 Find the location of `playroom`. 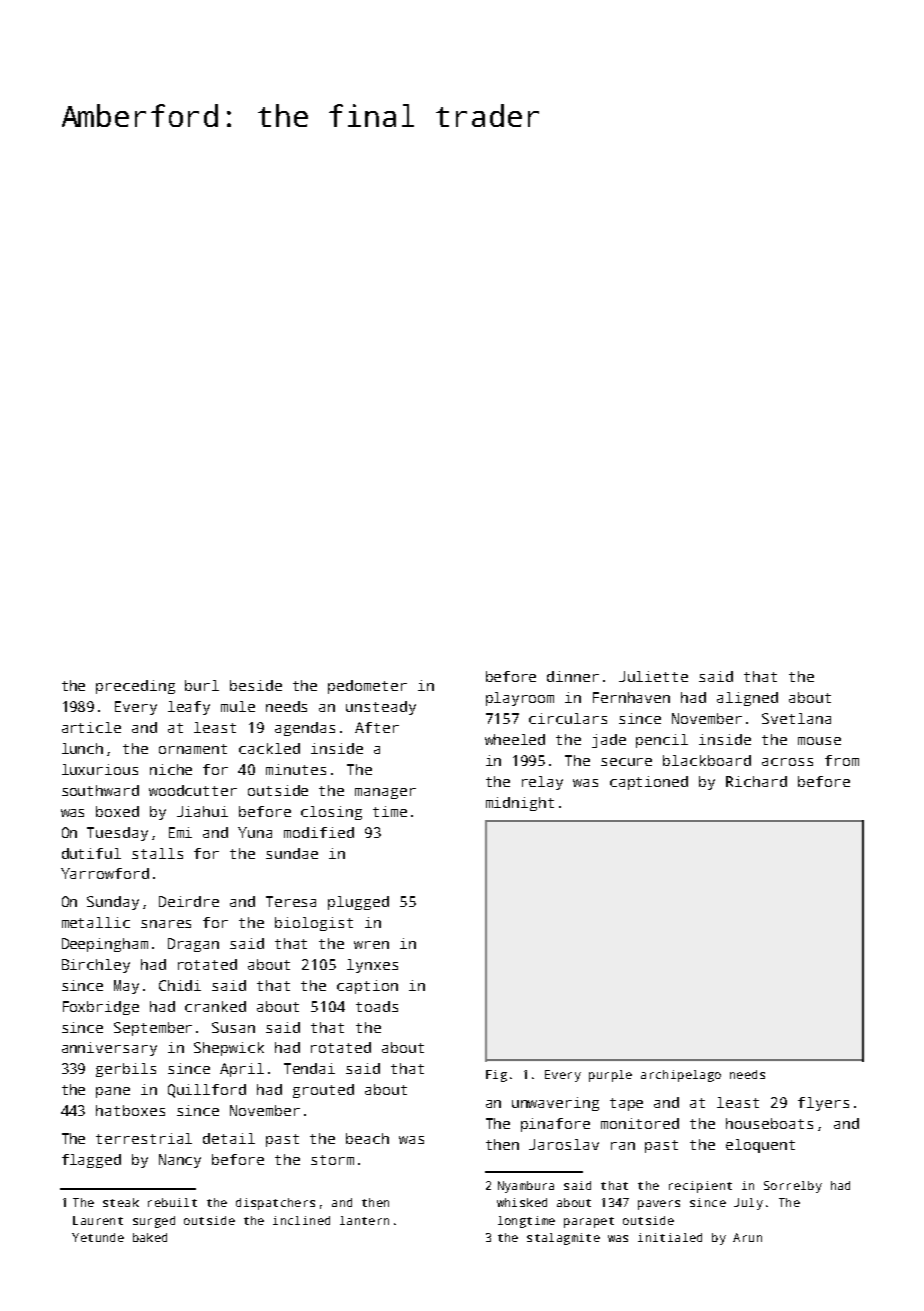

playroom is located at coordinates (520, 699).
